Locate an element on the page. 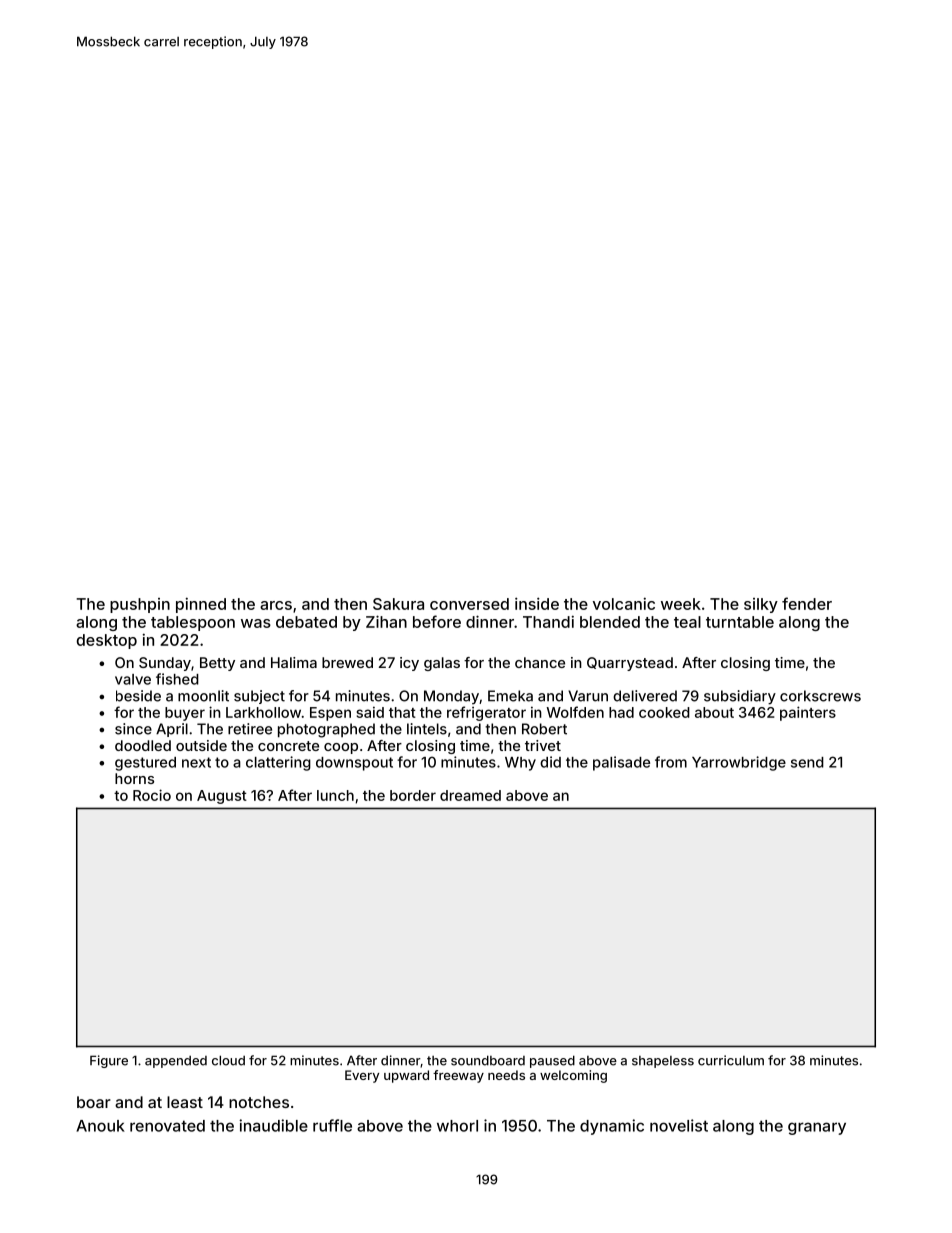 This image has height=1233, width=952. least is located at coordinates (185, 1102).
